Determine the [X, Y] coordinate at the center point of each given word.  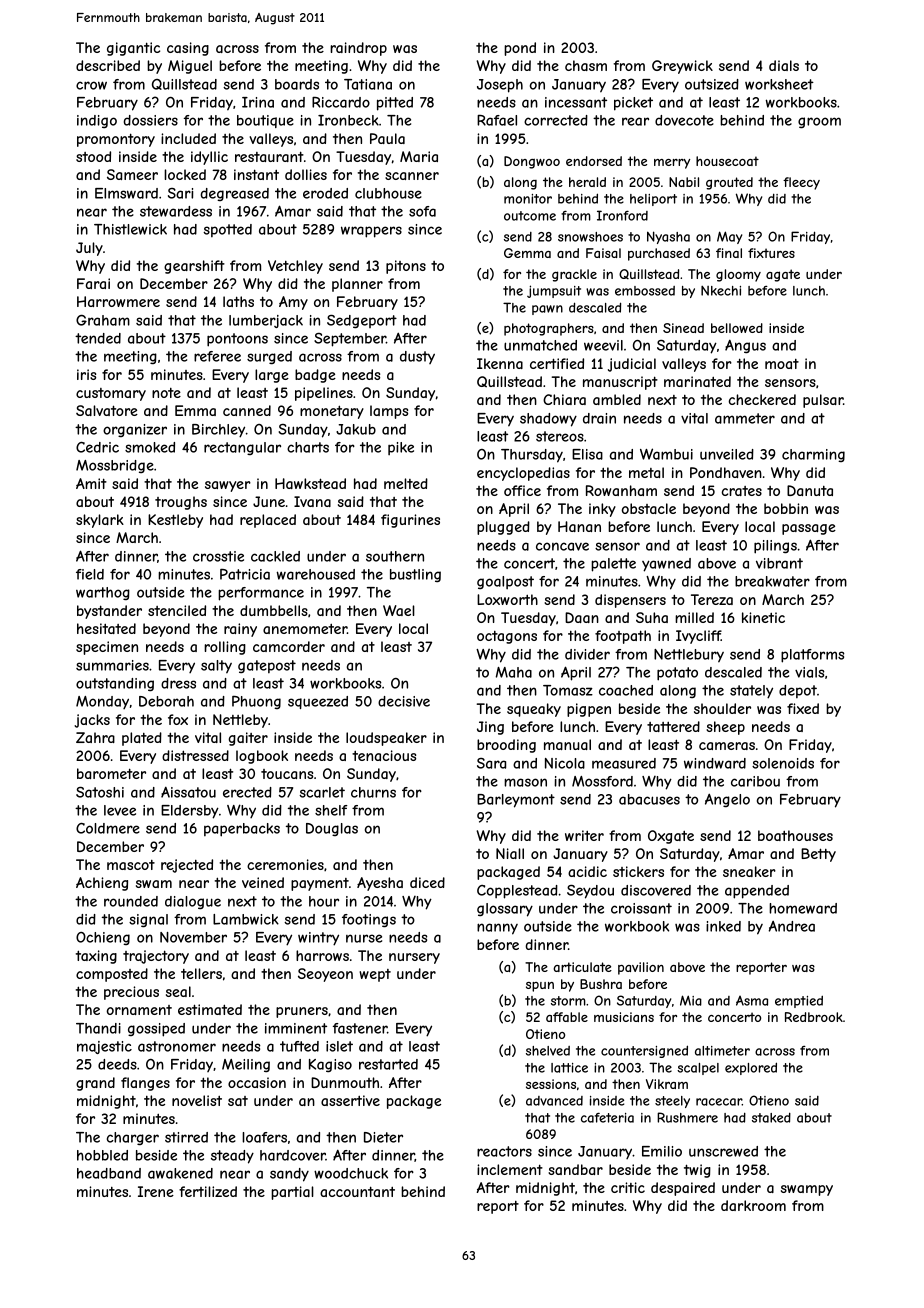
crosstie [218, 556]
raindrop [358, 49]
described [108, 65]
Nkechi [721, 291]
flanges [145, 1084]
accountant [357, 1191]
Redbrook [814, 1017]
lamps [389, 412]
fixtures [771, 253]
